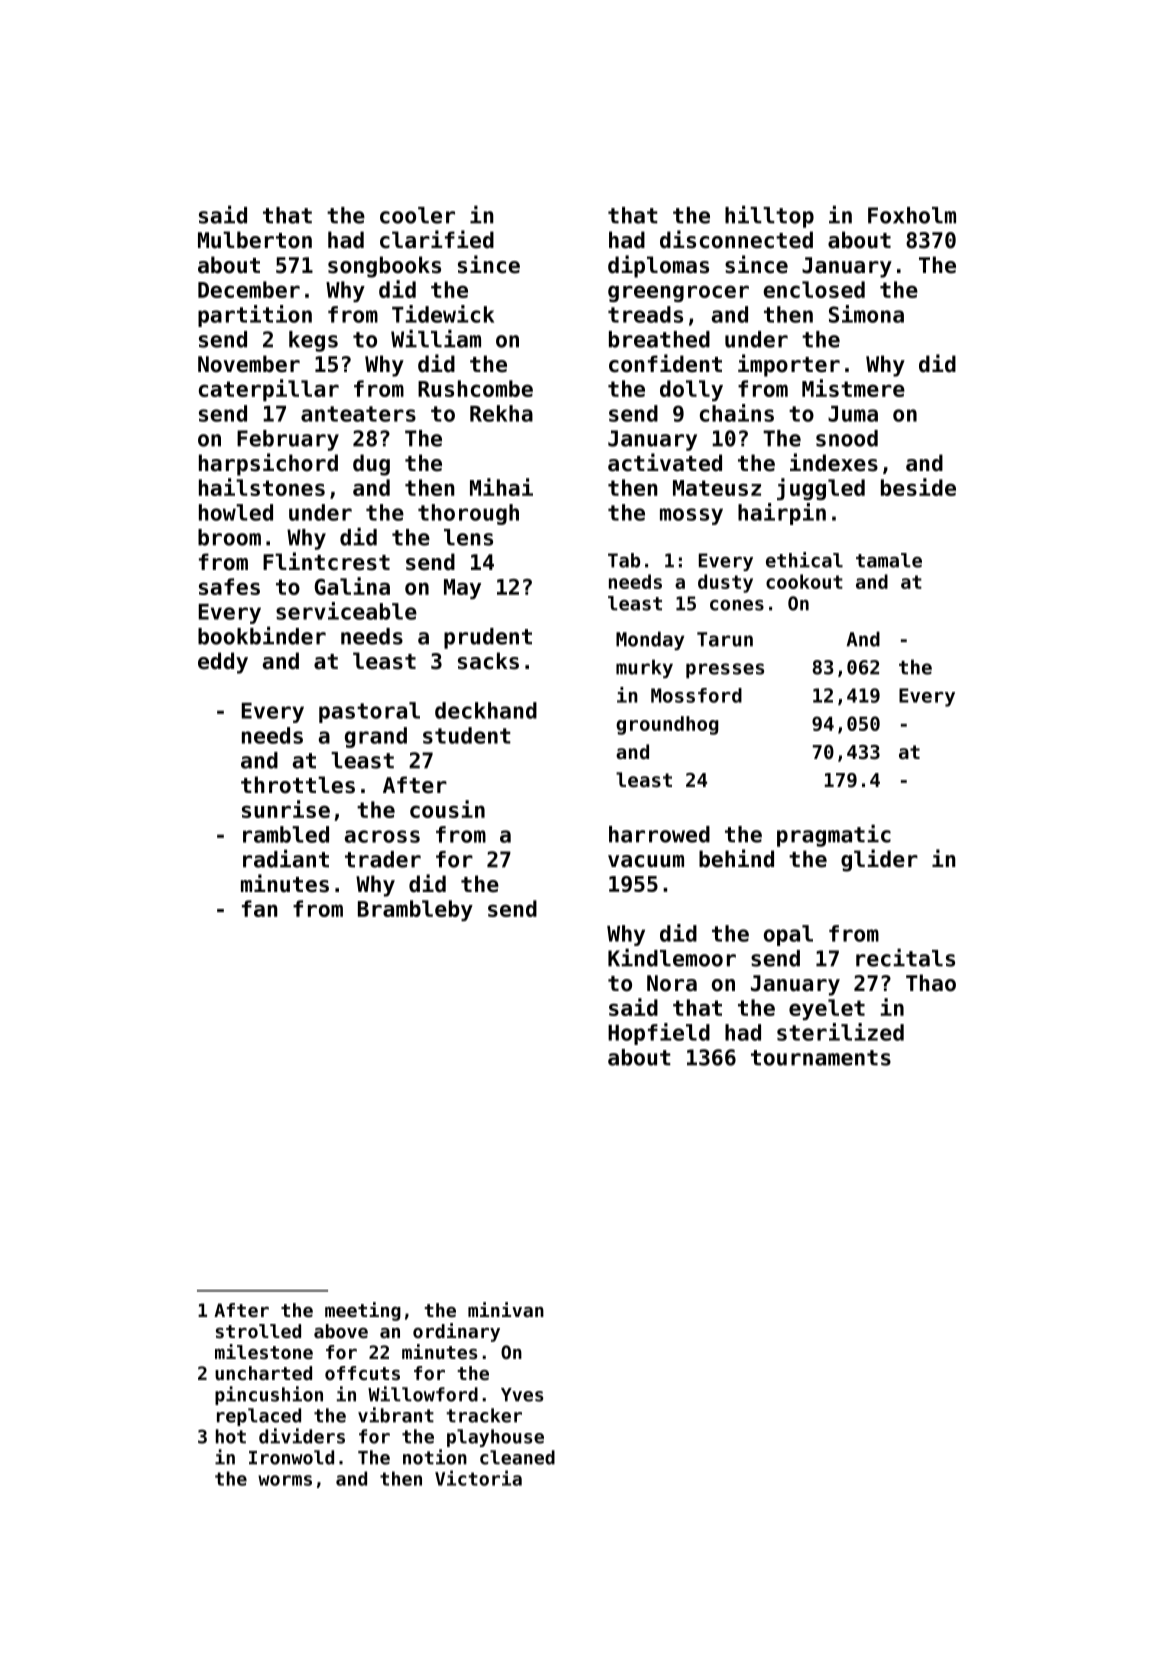 The width and height of the document is (1165, 1654). Describe the element at coordinates (371, 465) in the document. I see `dug` at that location.
